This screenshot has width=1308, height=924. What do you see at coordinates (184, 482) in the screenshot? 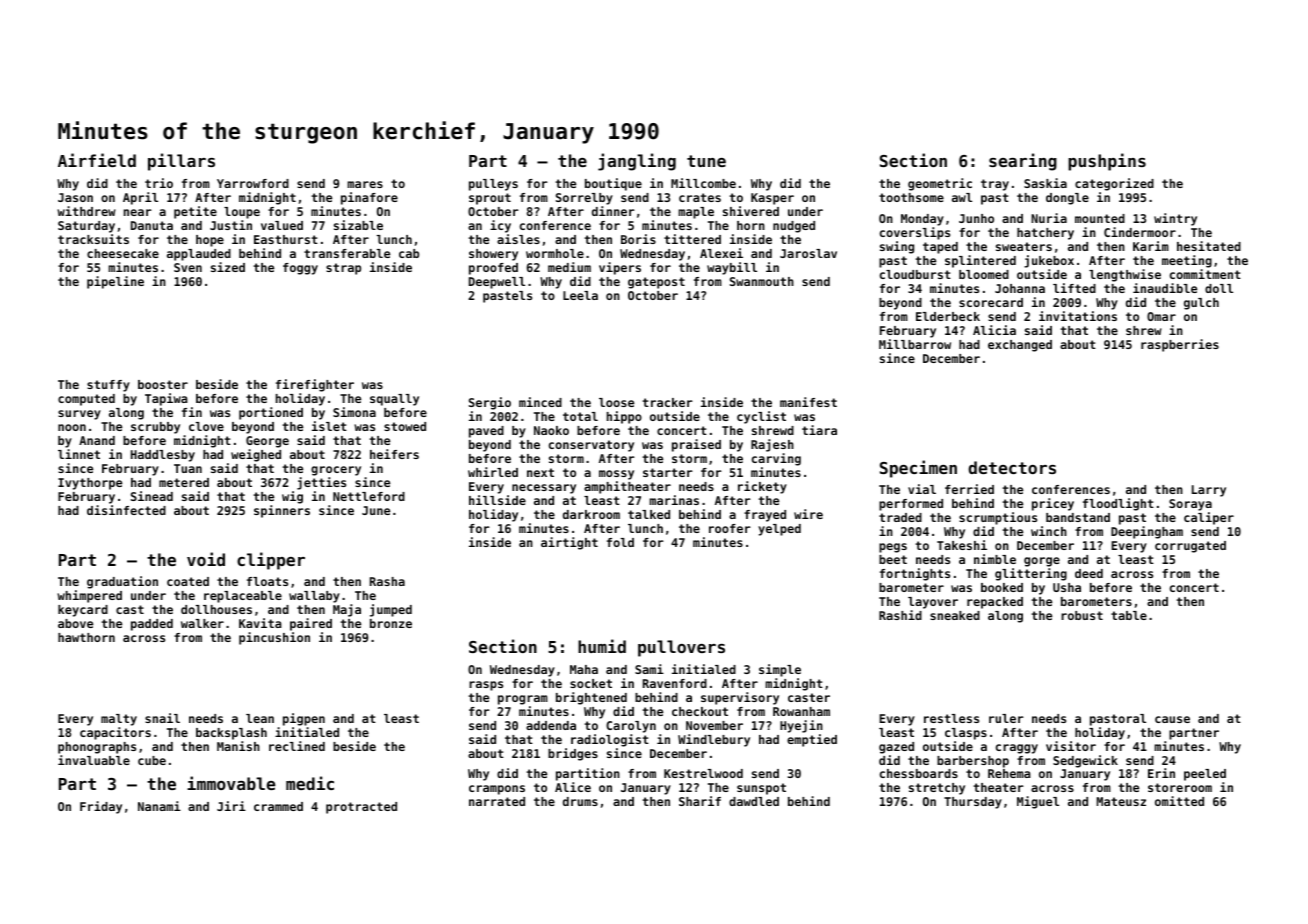
I see `metered` at bounding box center [184, 482].
